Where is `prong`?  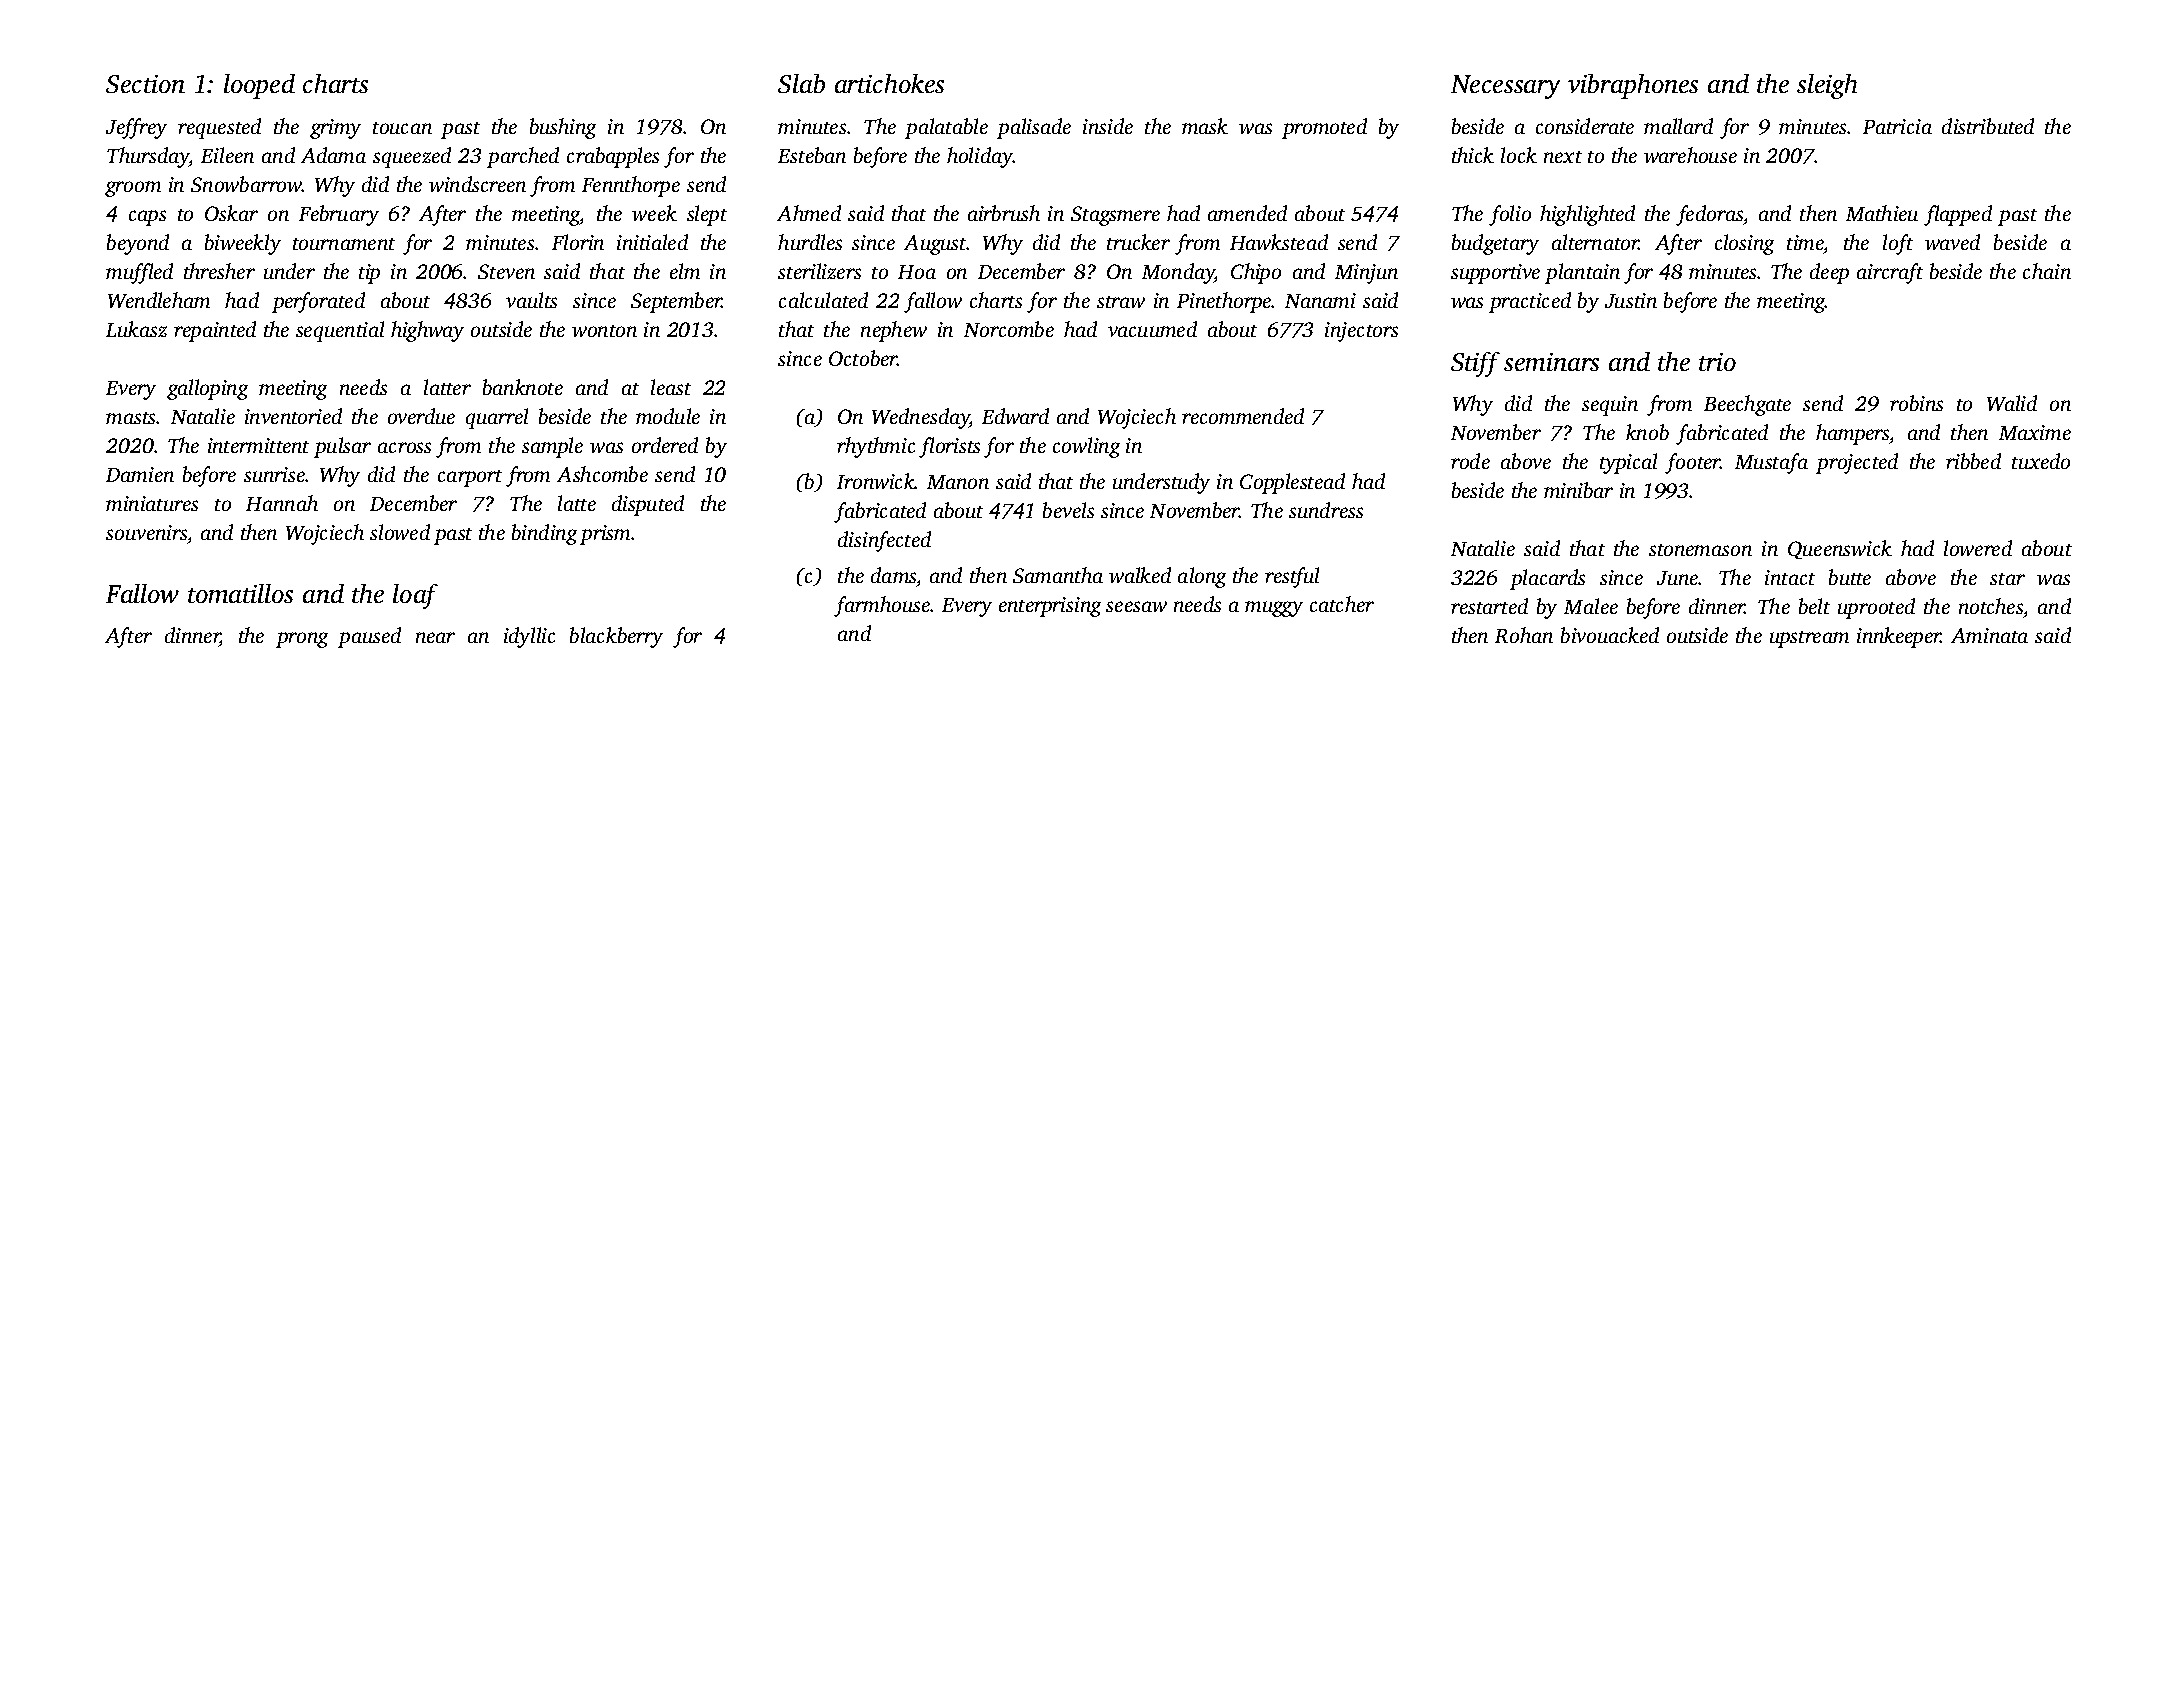
prong is located at coordinates (302, 640).
